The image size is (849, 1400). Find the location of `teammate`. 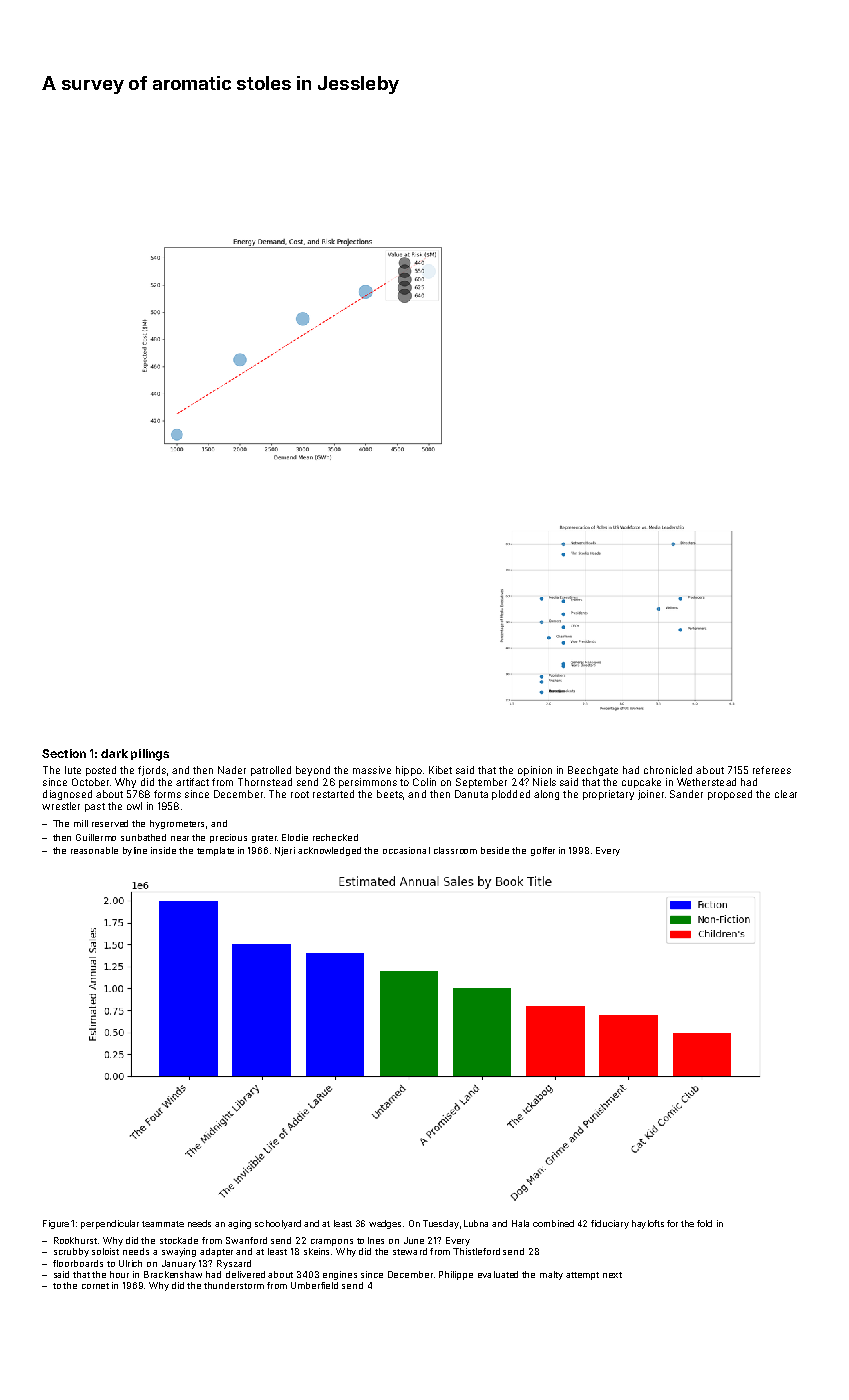

teammate is located at coordinates (163, 1224).
